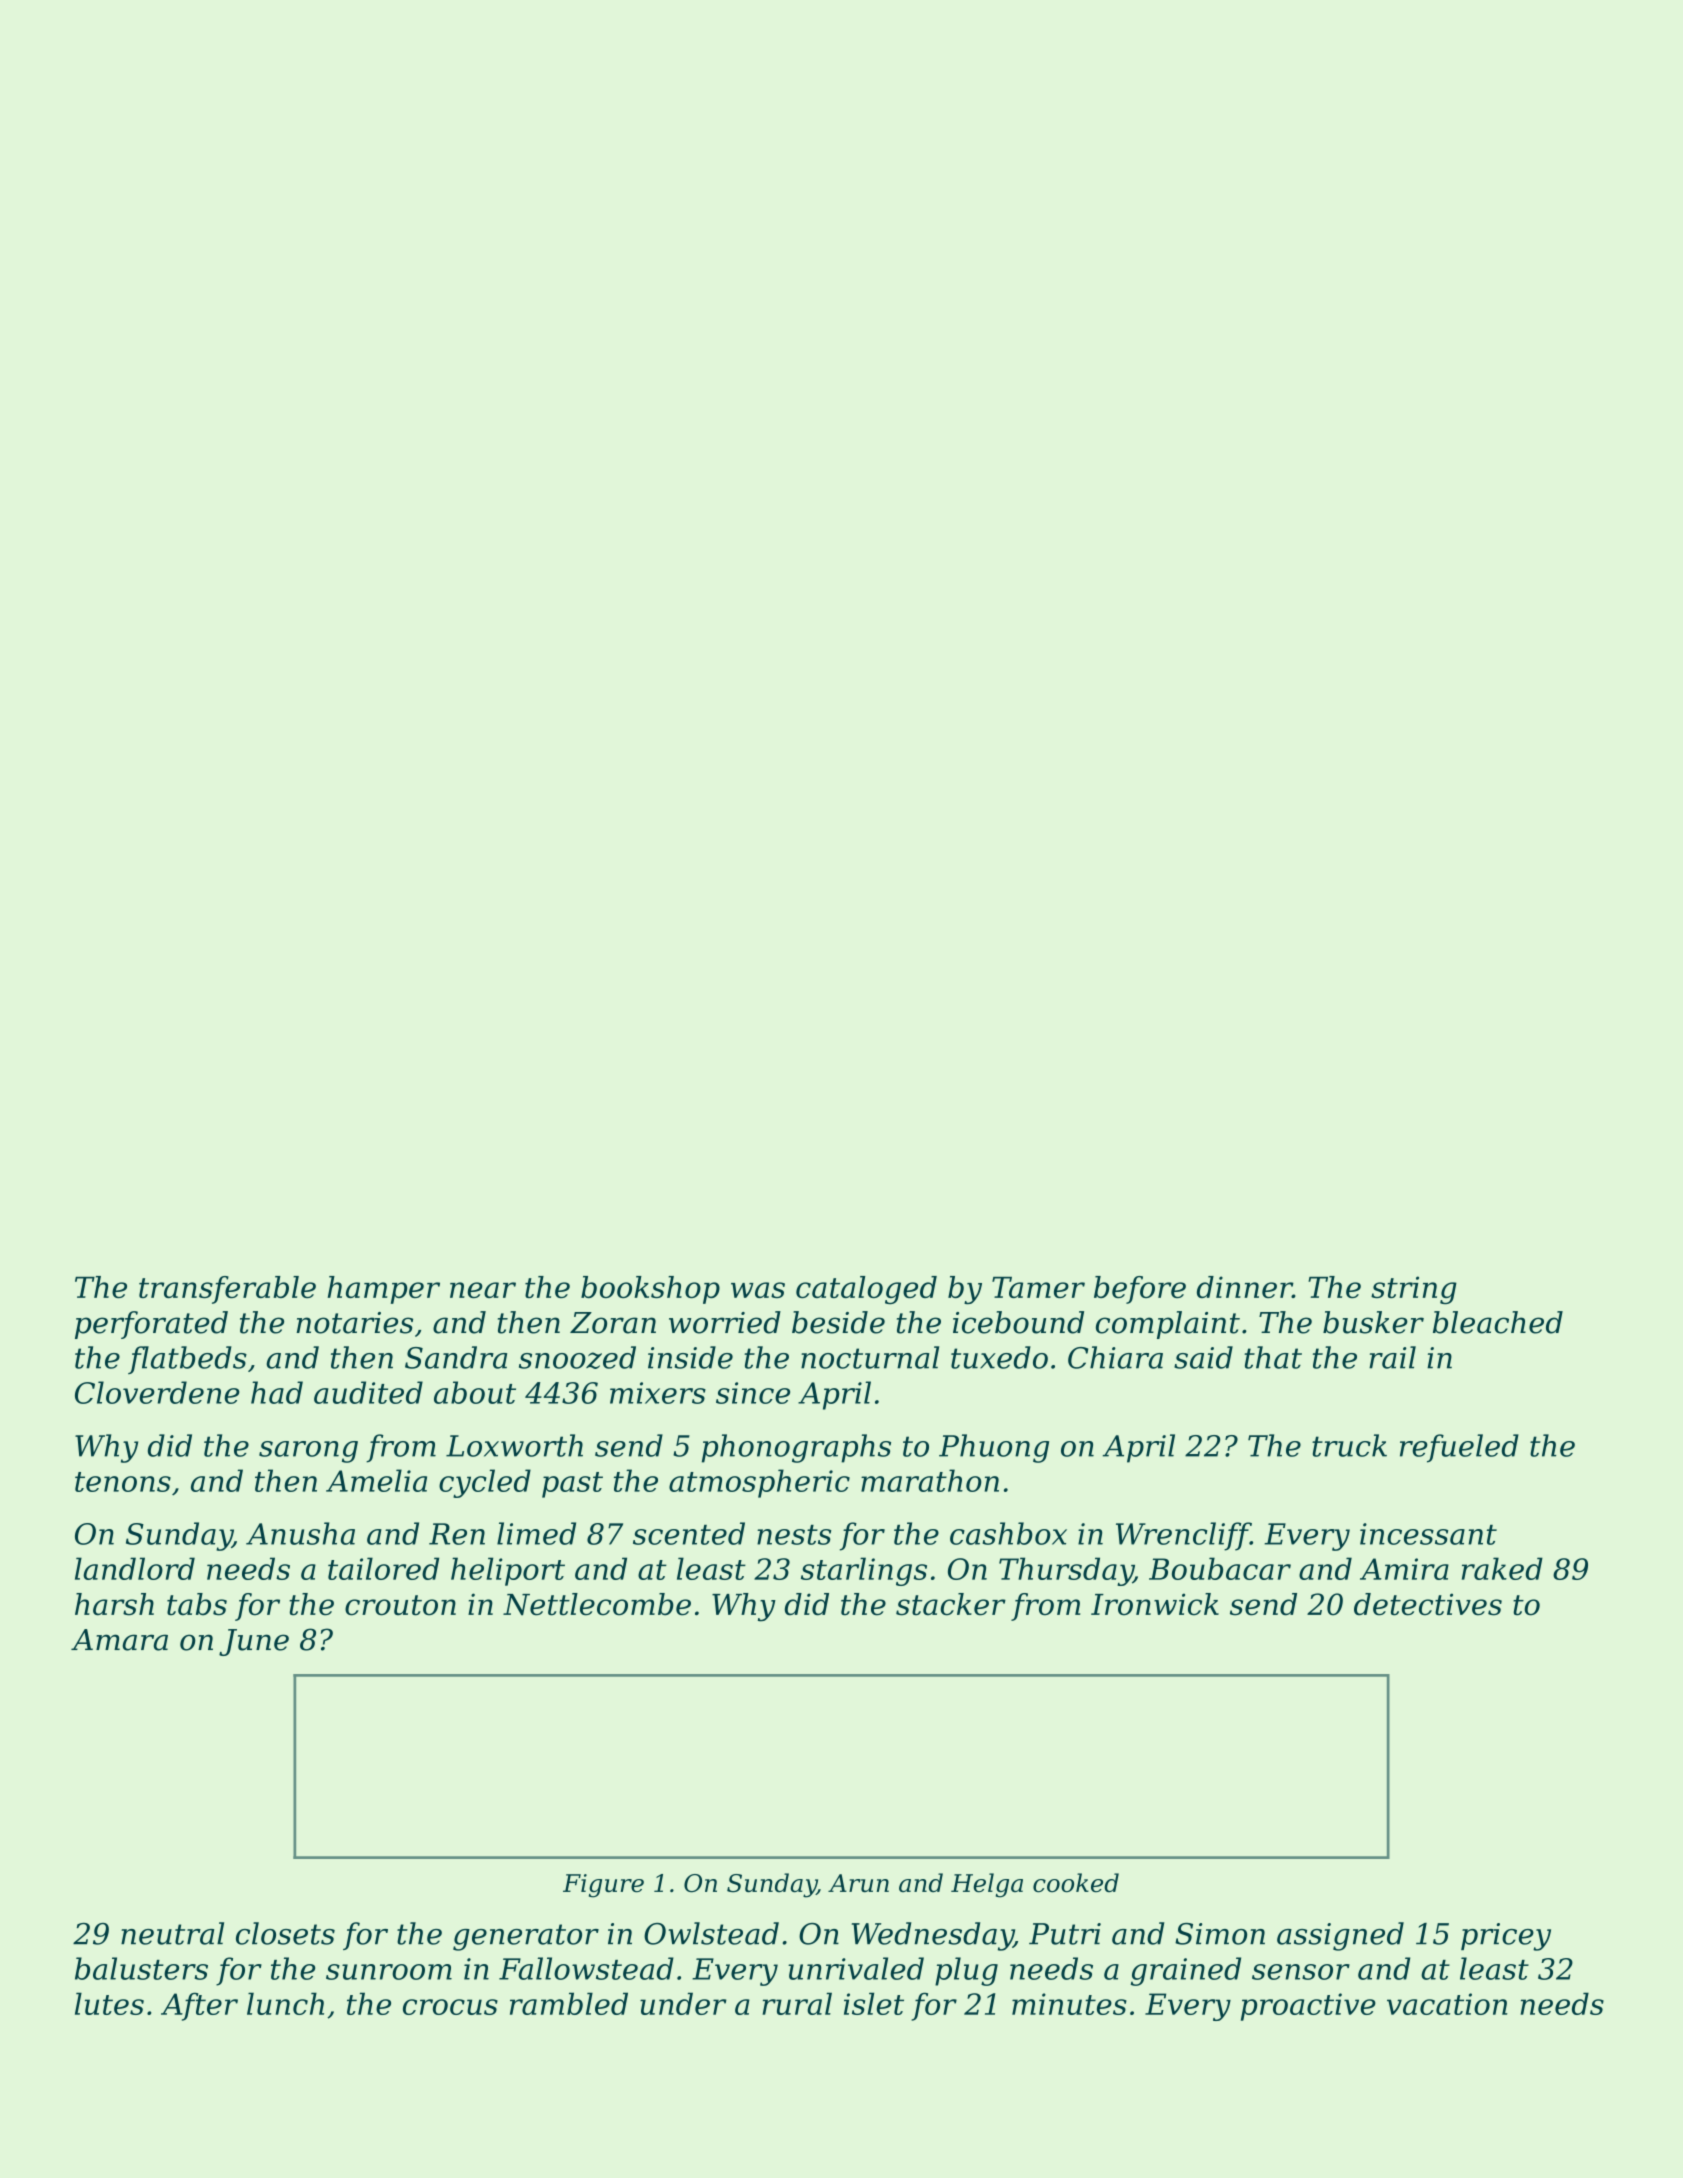 Image resolution: width=1683 pixels, height=2178 pixels. I want to click on dinner, so click(1244, 1287).
